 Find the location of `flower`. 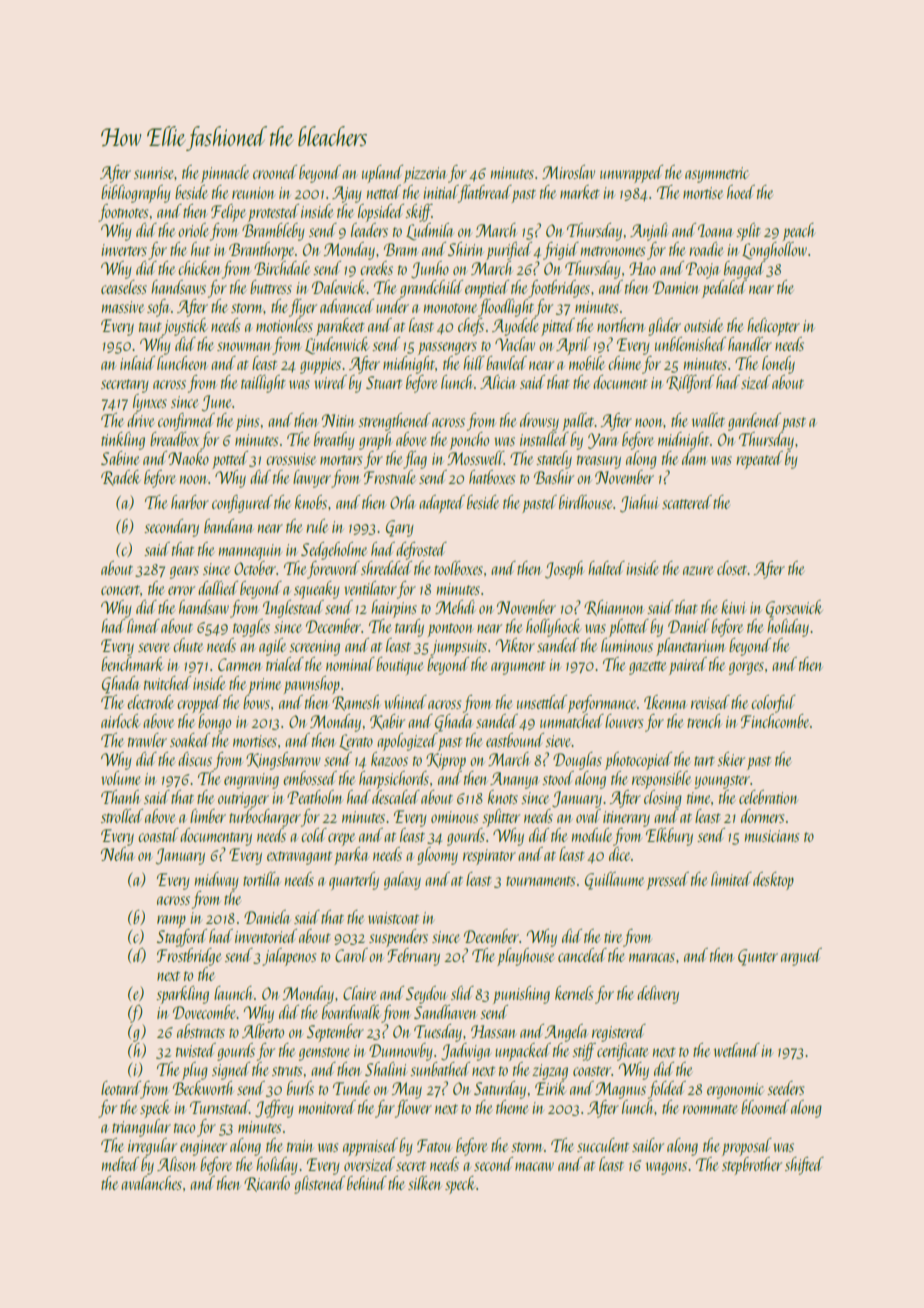

flower is located at coordinates (413, 1109).
